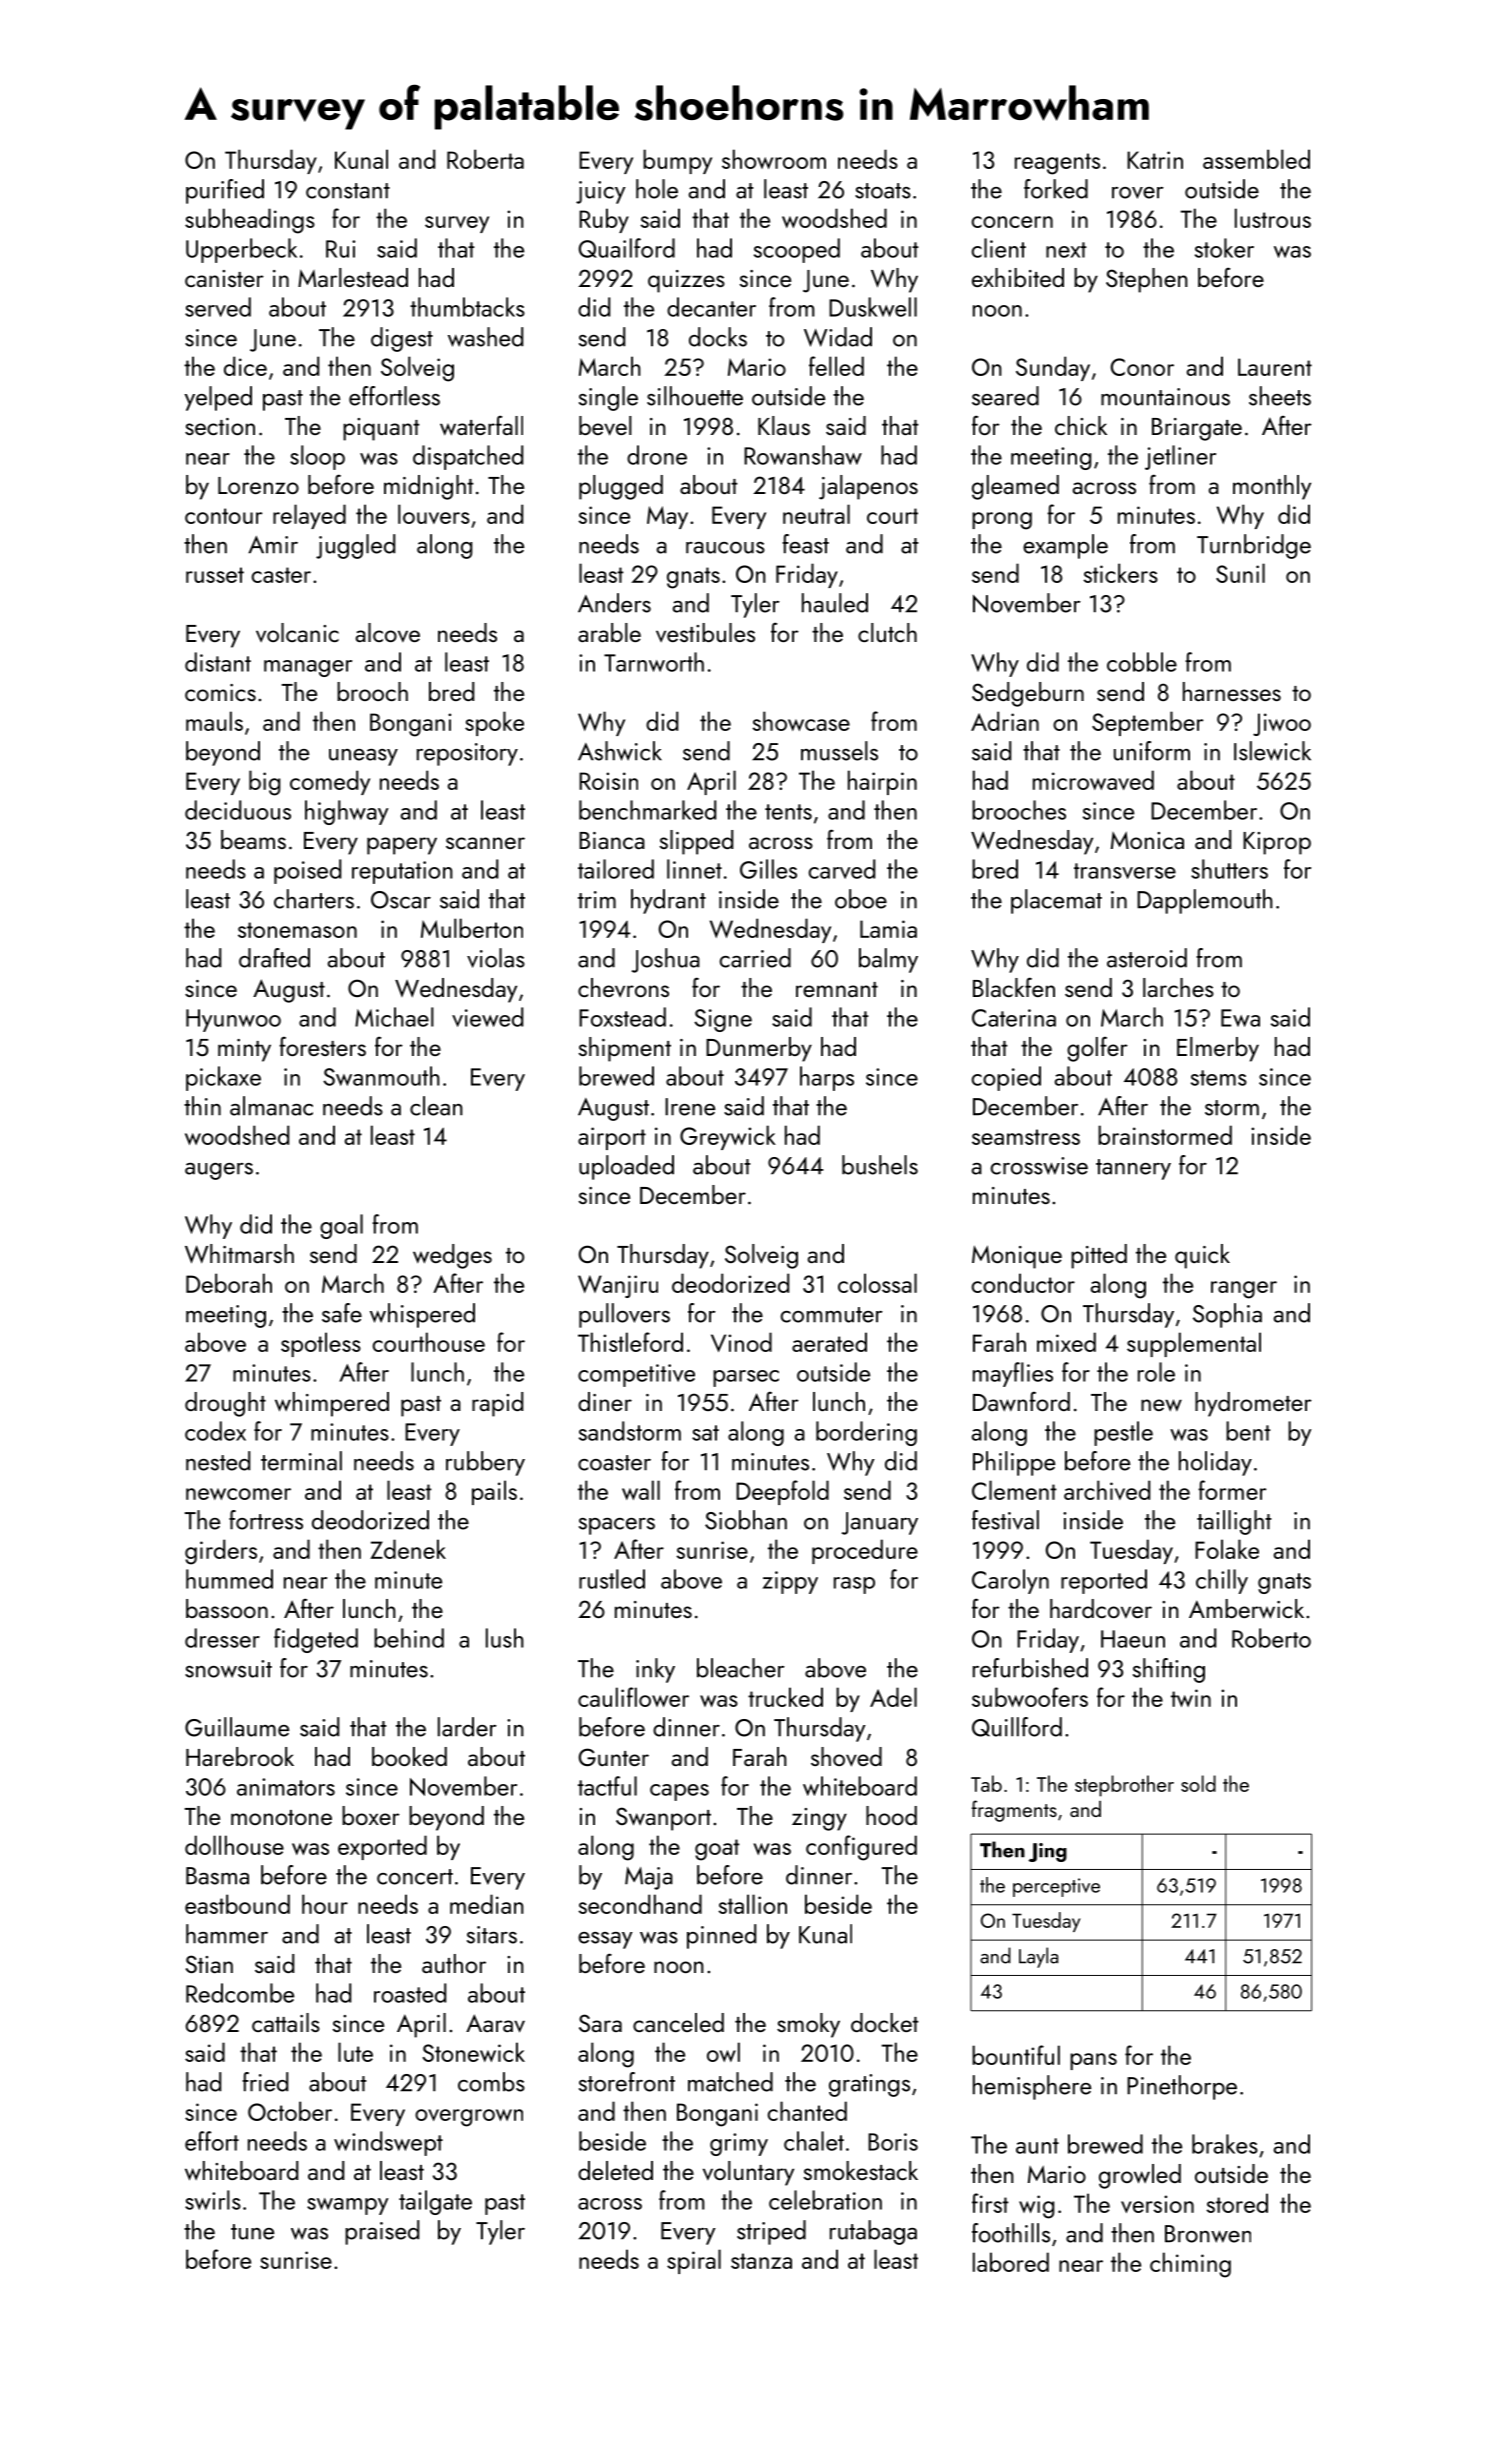  What do you see at coordinates (623, 988) in the screenshot?
I see `chevrons` at bounding box center [623, 988].
